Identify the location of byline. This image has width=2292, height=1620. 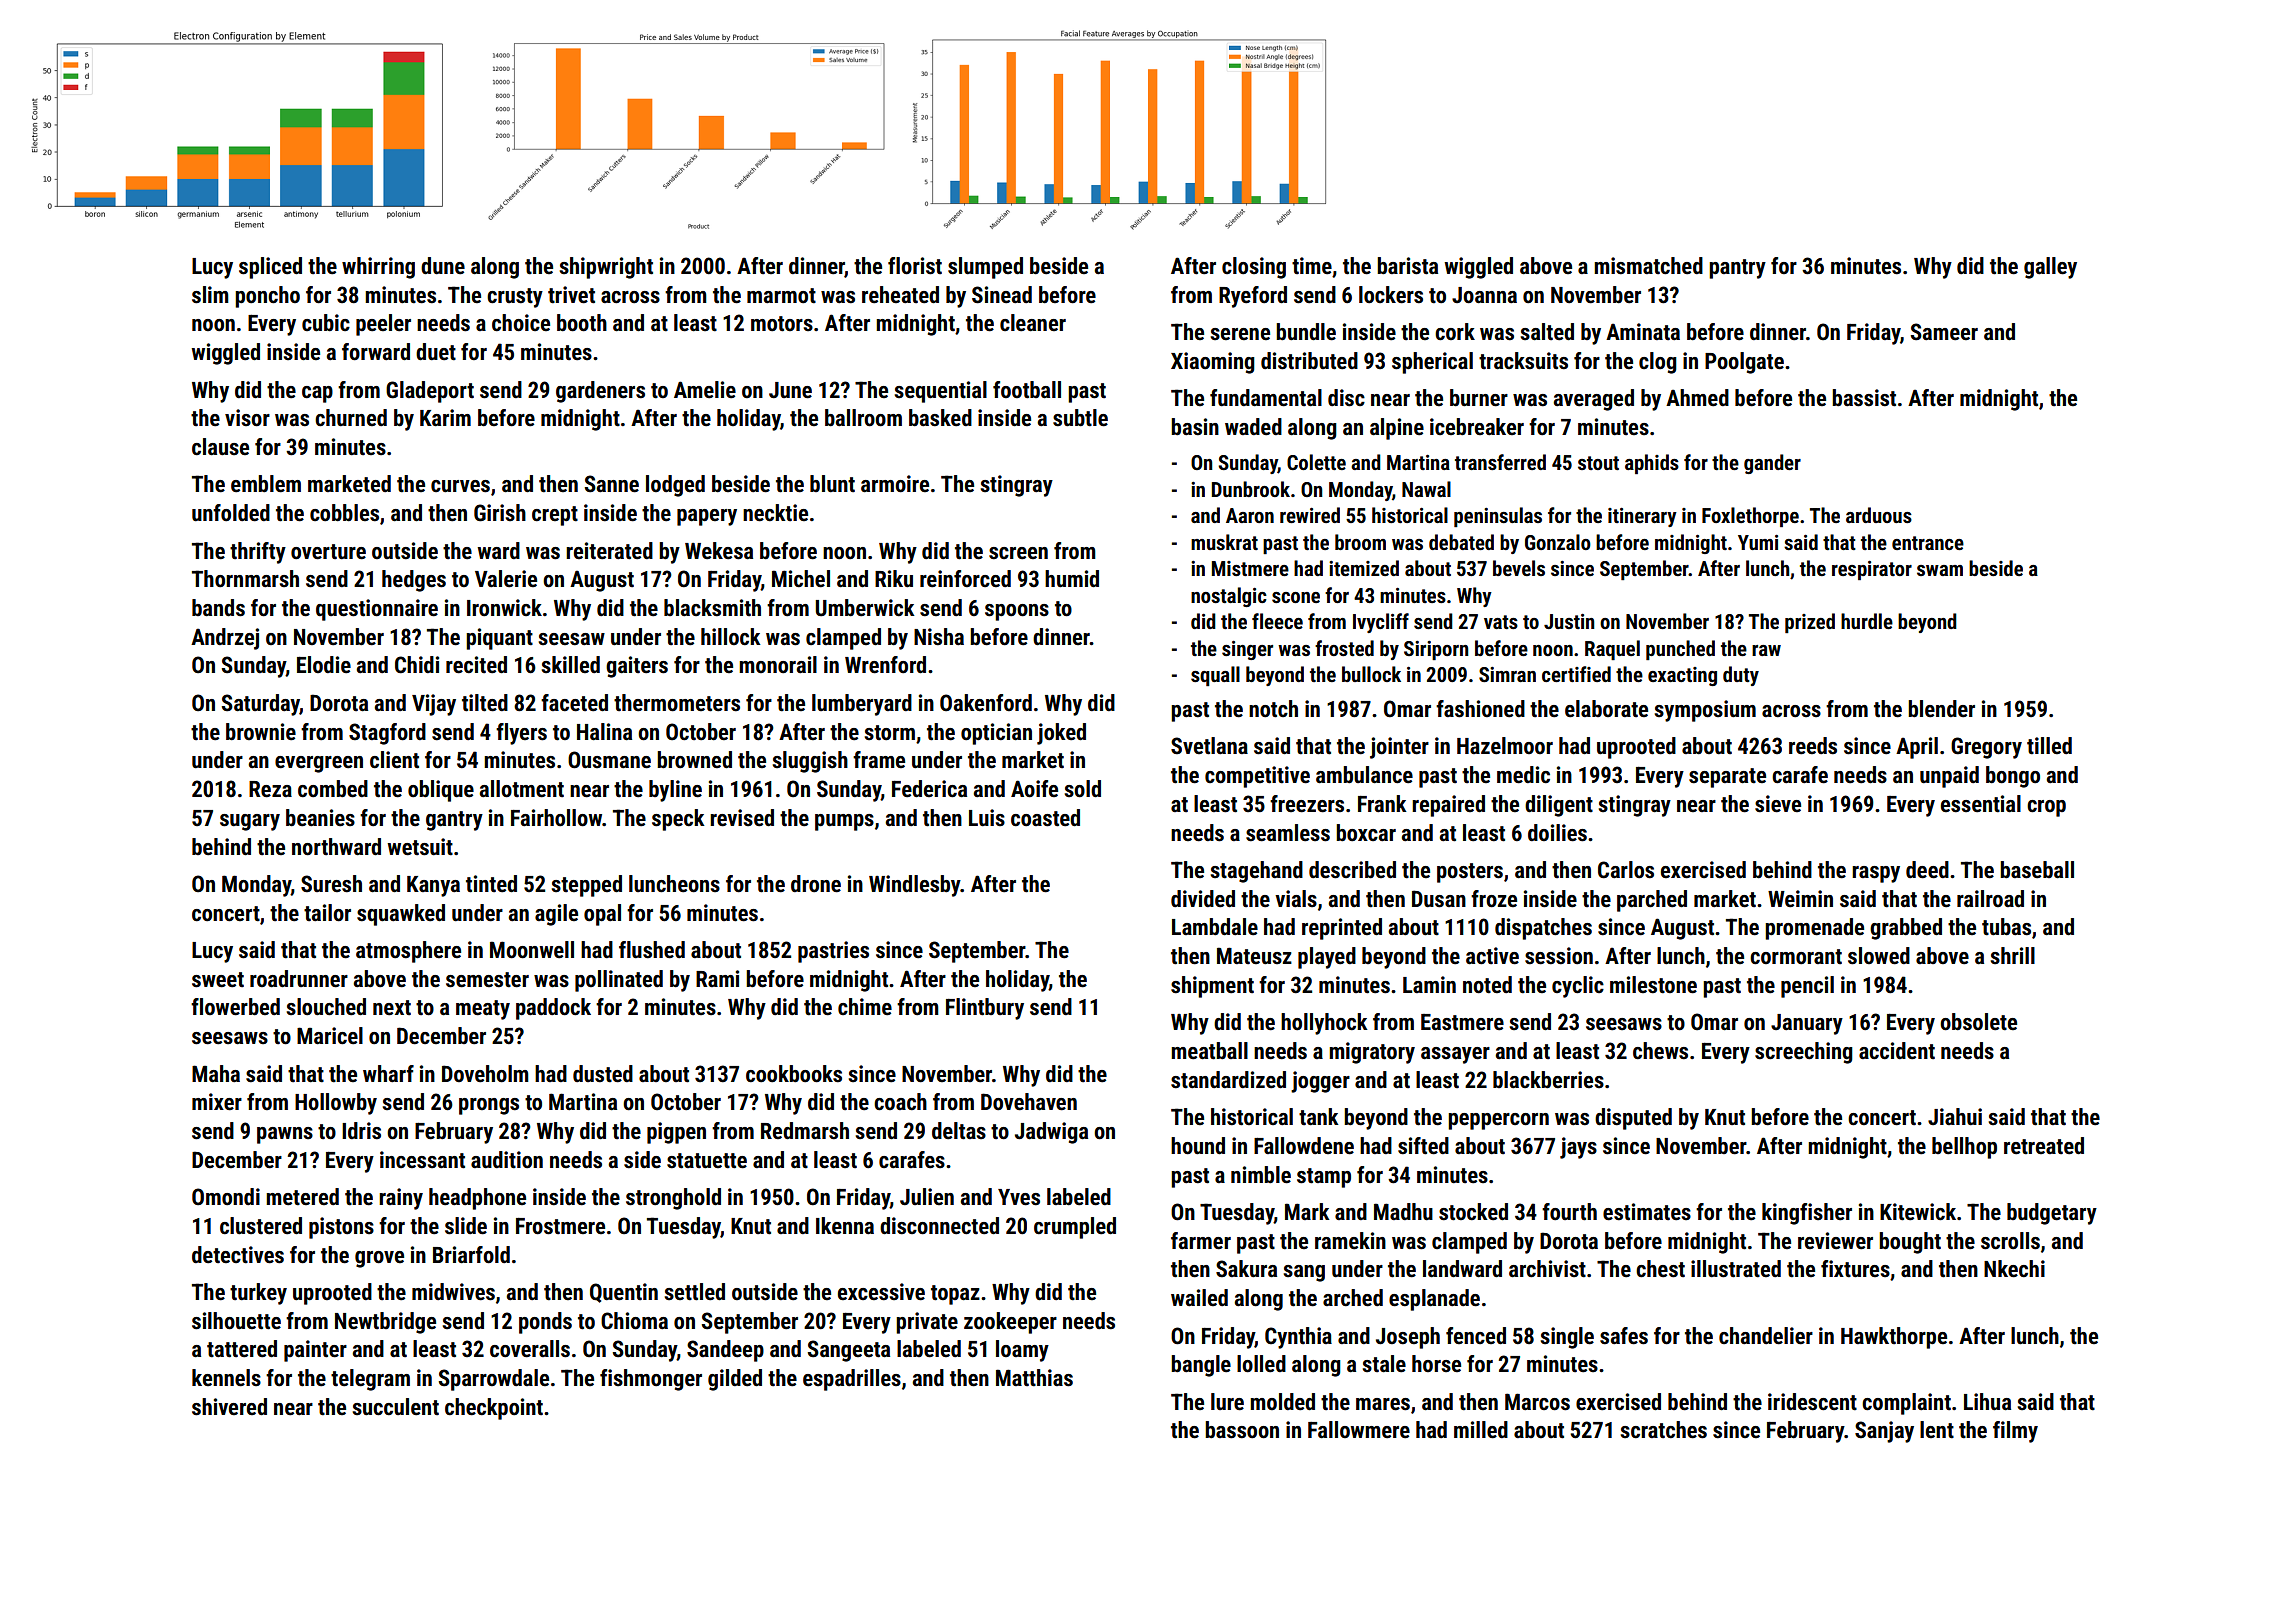
(675, 791).
